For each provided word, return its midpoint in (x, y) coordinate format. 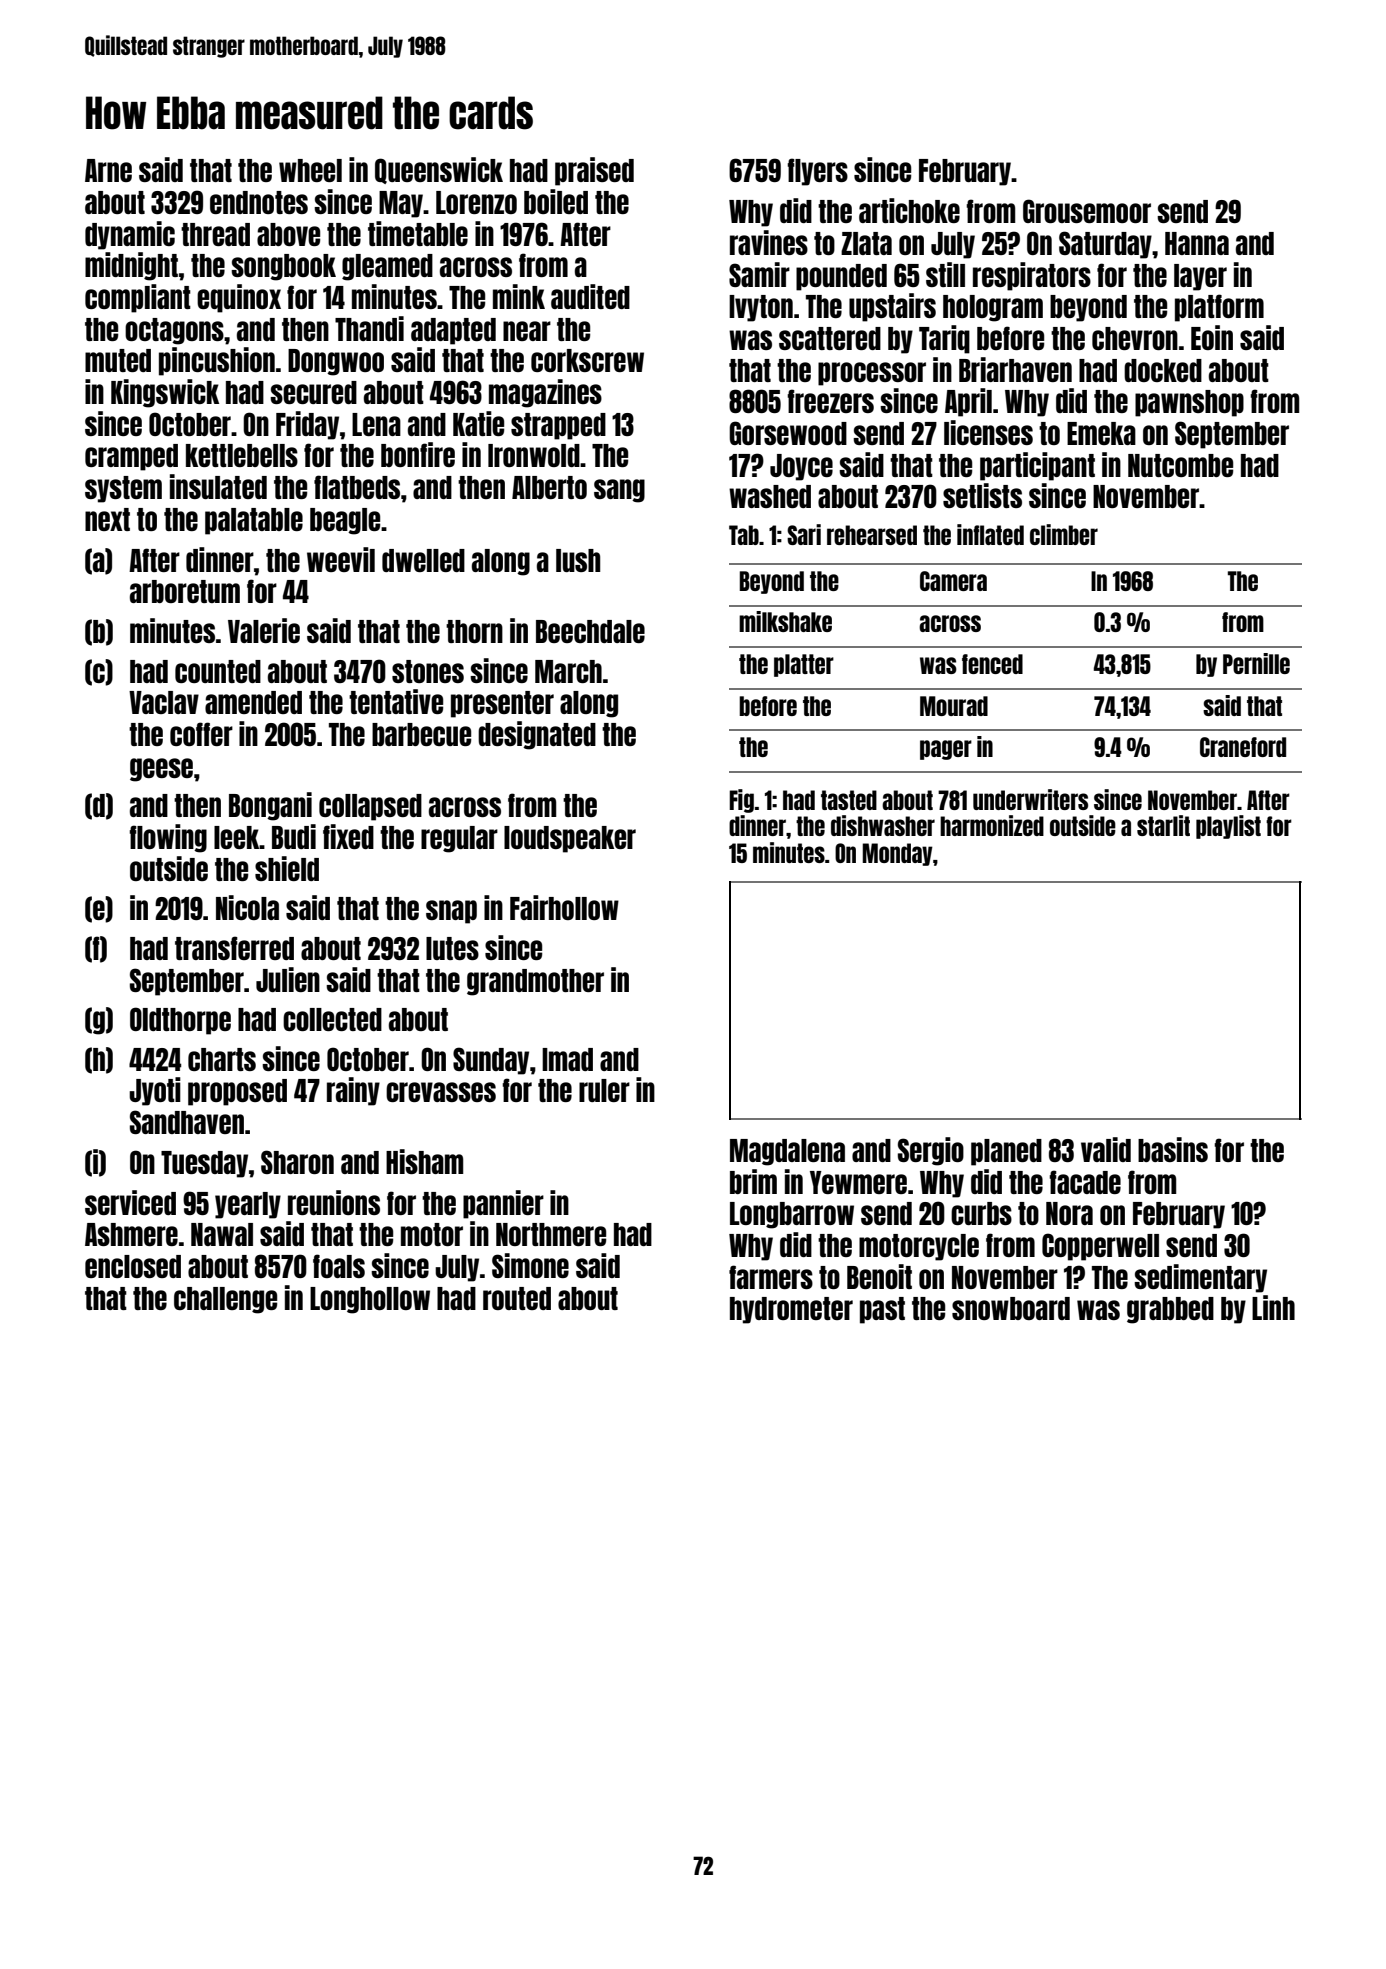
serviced (130, 1202)
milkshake (785, 621)
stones (428, 671)
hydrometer (791, 1310)
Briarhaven (1015, 369)
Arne (108, 170)
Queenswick (439, 170)
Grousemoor (1087, 211)
